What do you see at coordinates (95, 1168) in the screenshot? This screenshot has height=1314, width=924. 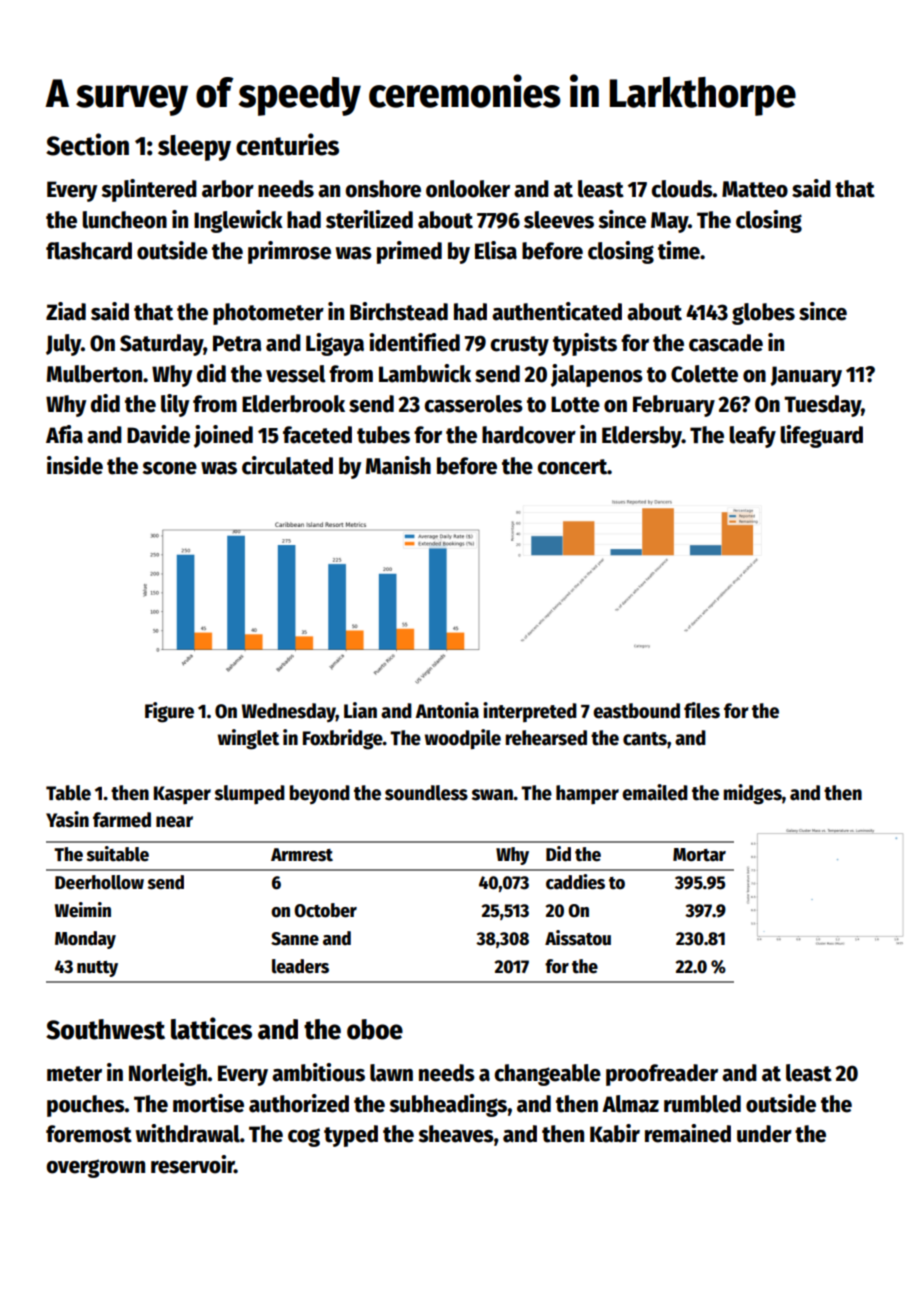 I see `overgrown` at bounding box center [95, 1168].
